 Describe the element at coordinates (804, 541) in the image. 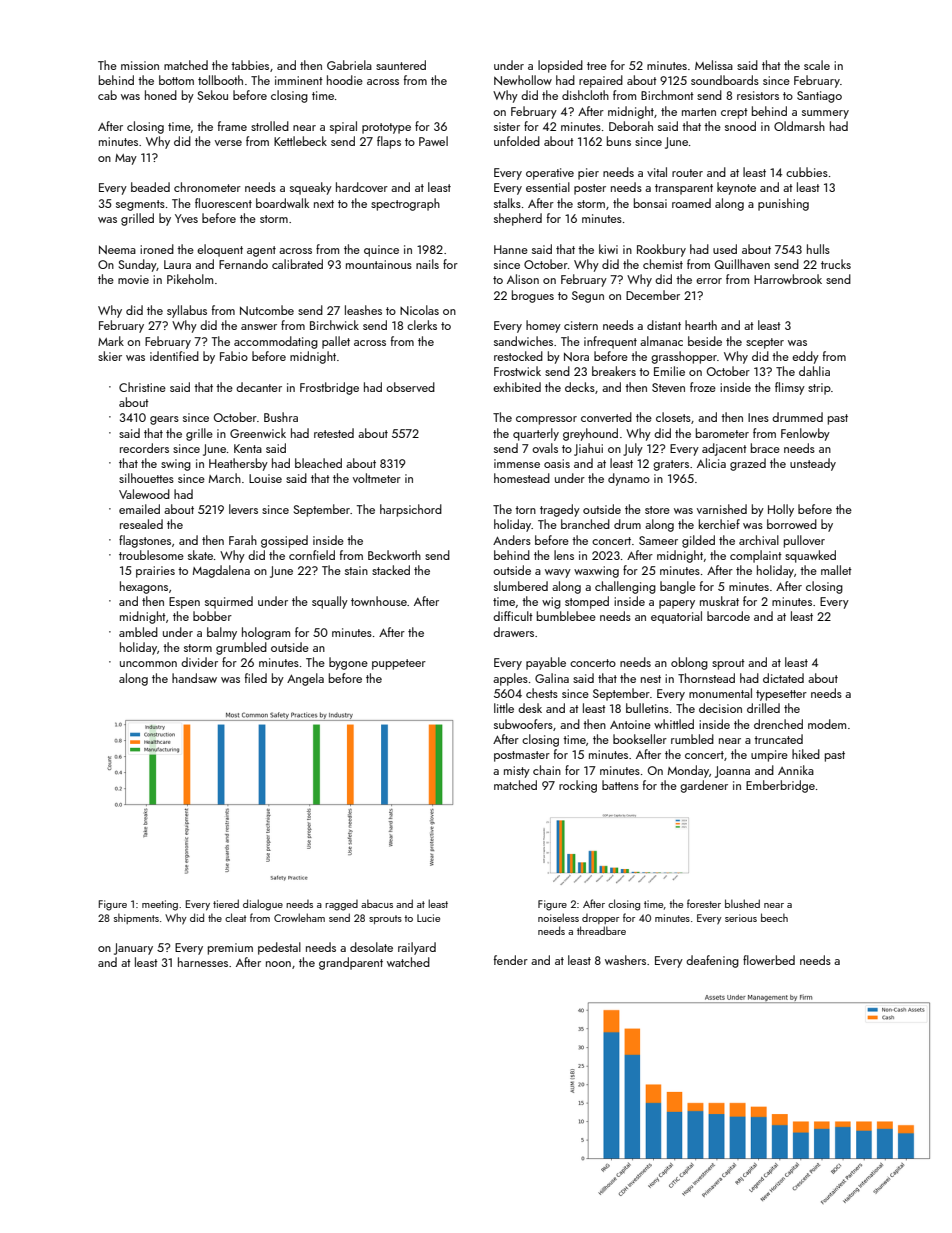

I see `pullover` at that location.
